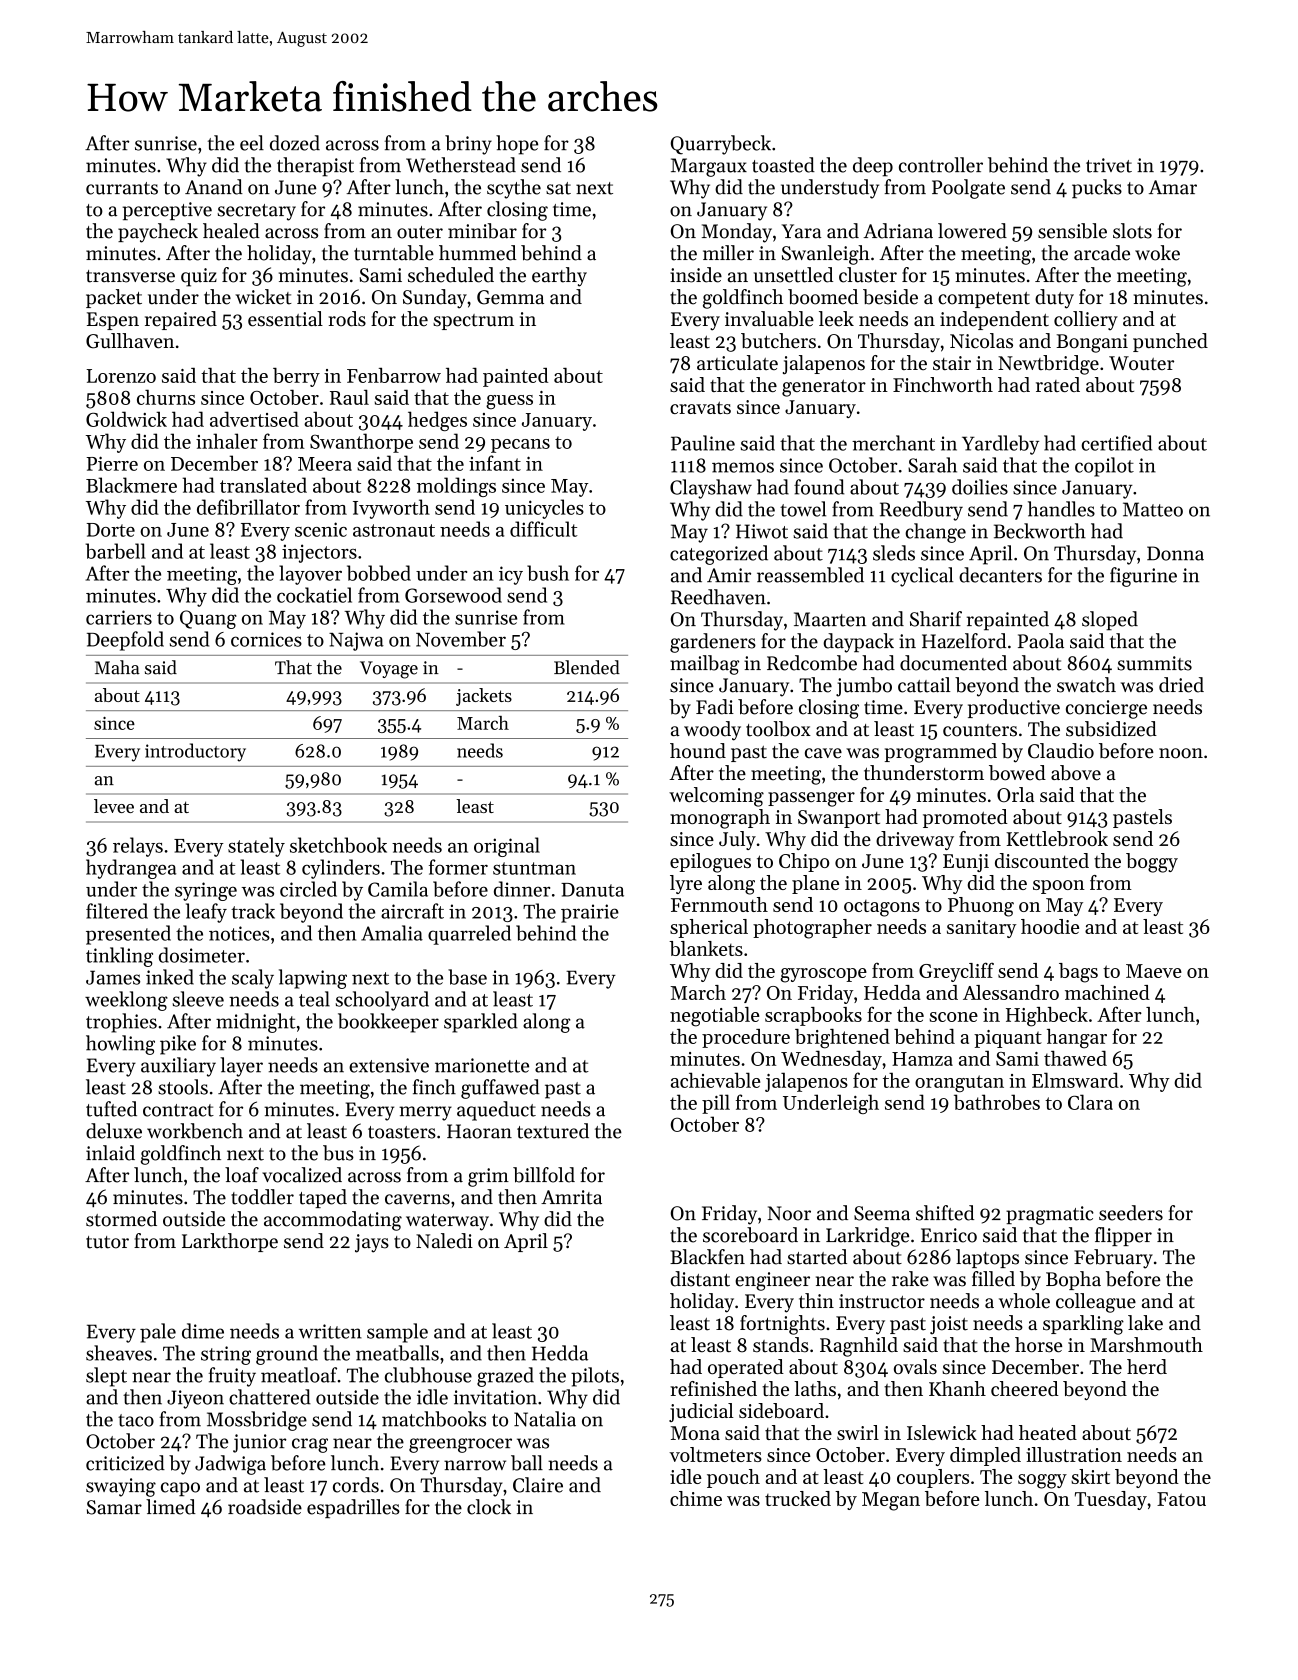 This image has height=1680, width=1298. Describe the element at coordinates (972, 231) in the image. I see `lowered` at that location.
